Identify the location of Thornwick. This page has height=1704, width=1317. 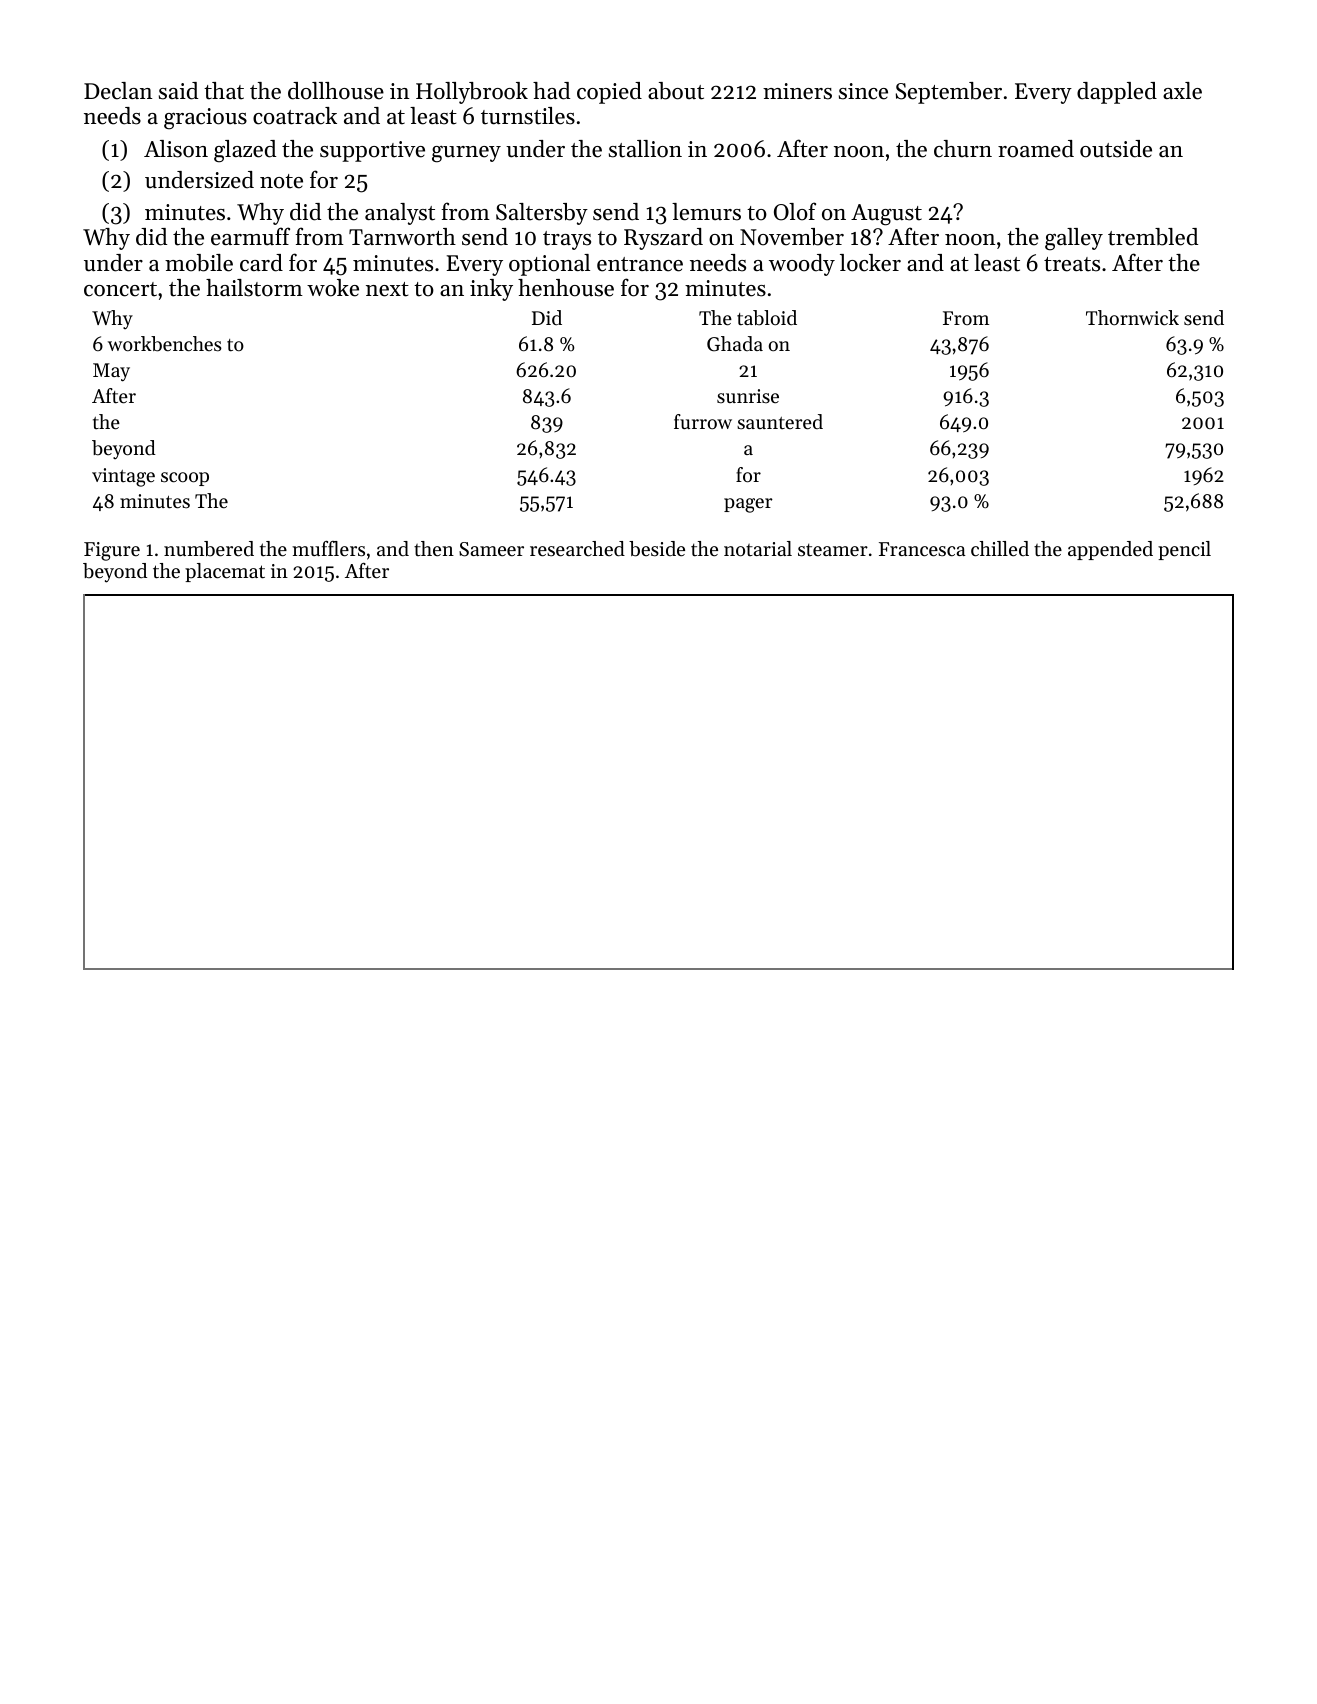
(1132, 318).
